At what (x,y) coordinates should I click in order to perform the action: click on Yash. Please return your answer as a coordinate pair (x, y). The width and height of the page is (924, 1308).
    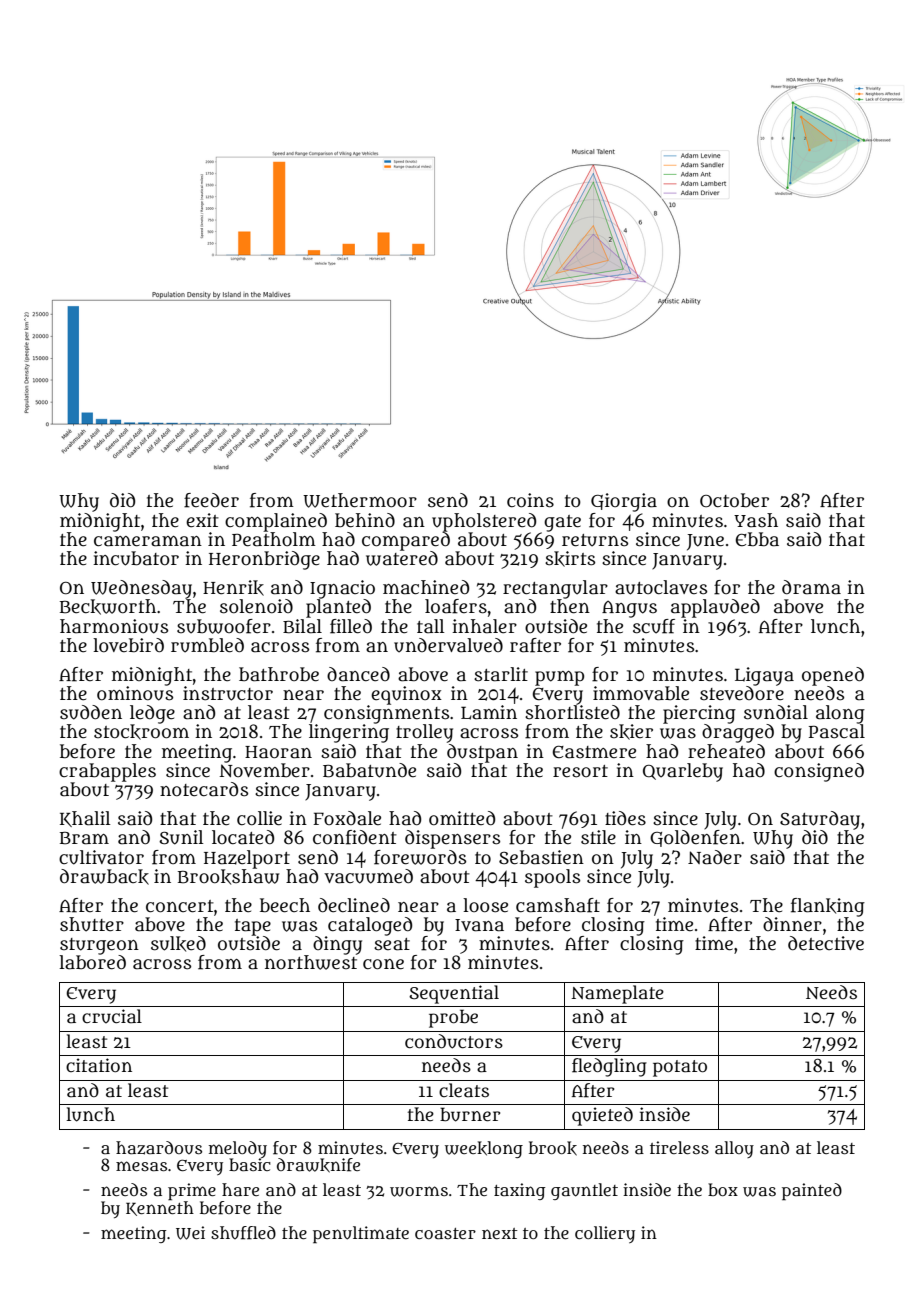
    Looking at the image, I should click on (756, 520).
